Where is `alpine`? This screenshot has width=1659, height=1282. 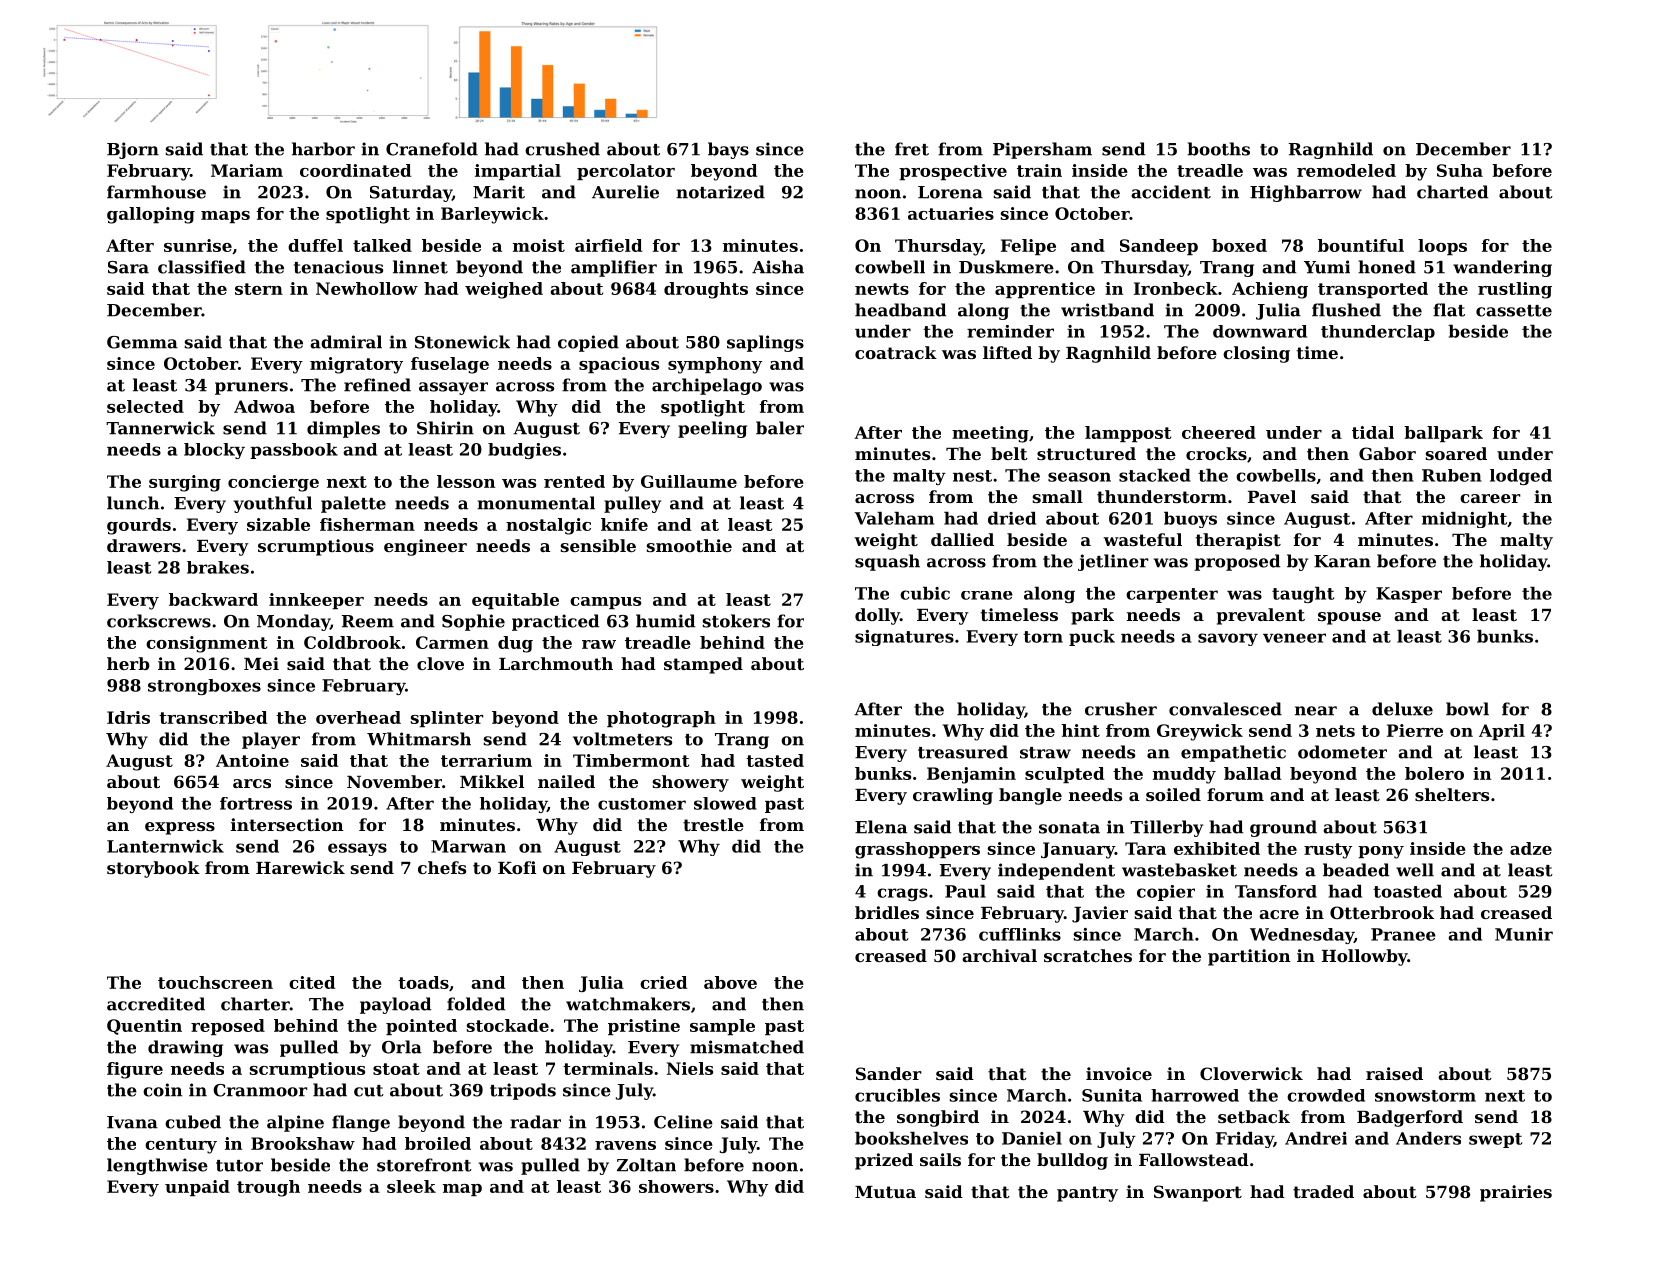
alpine is located at coordinates (295, 1123).
